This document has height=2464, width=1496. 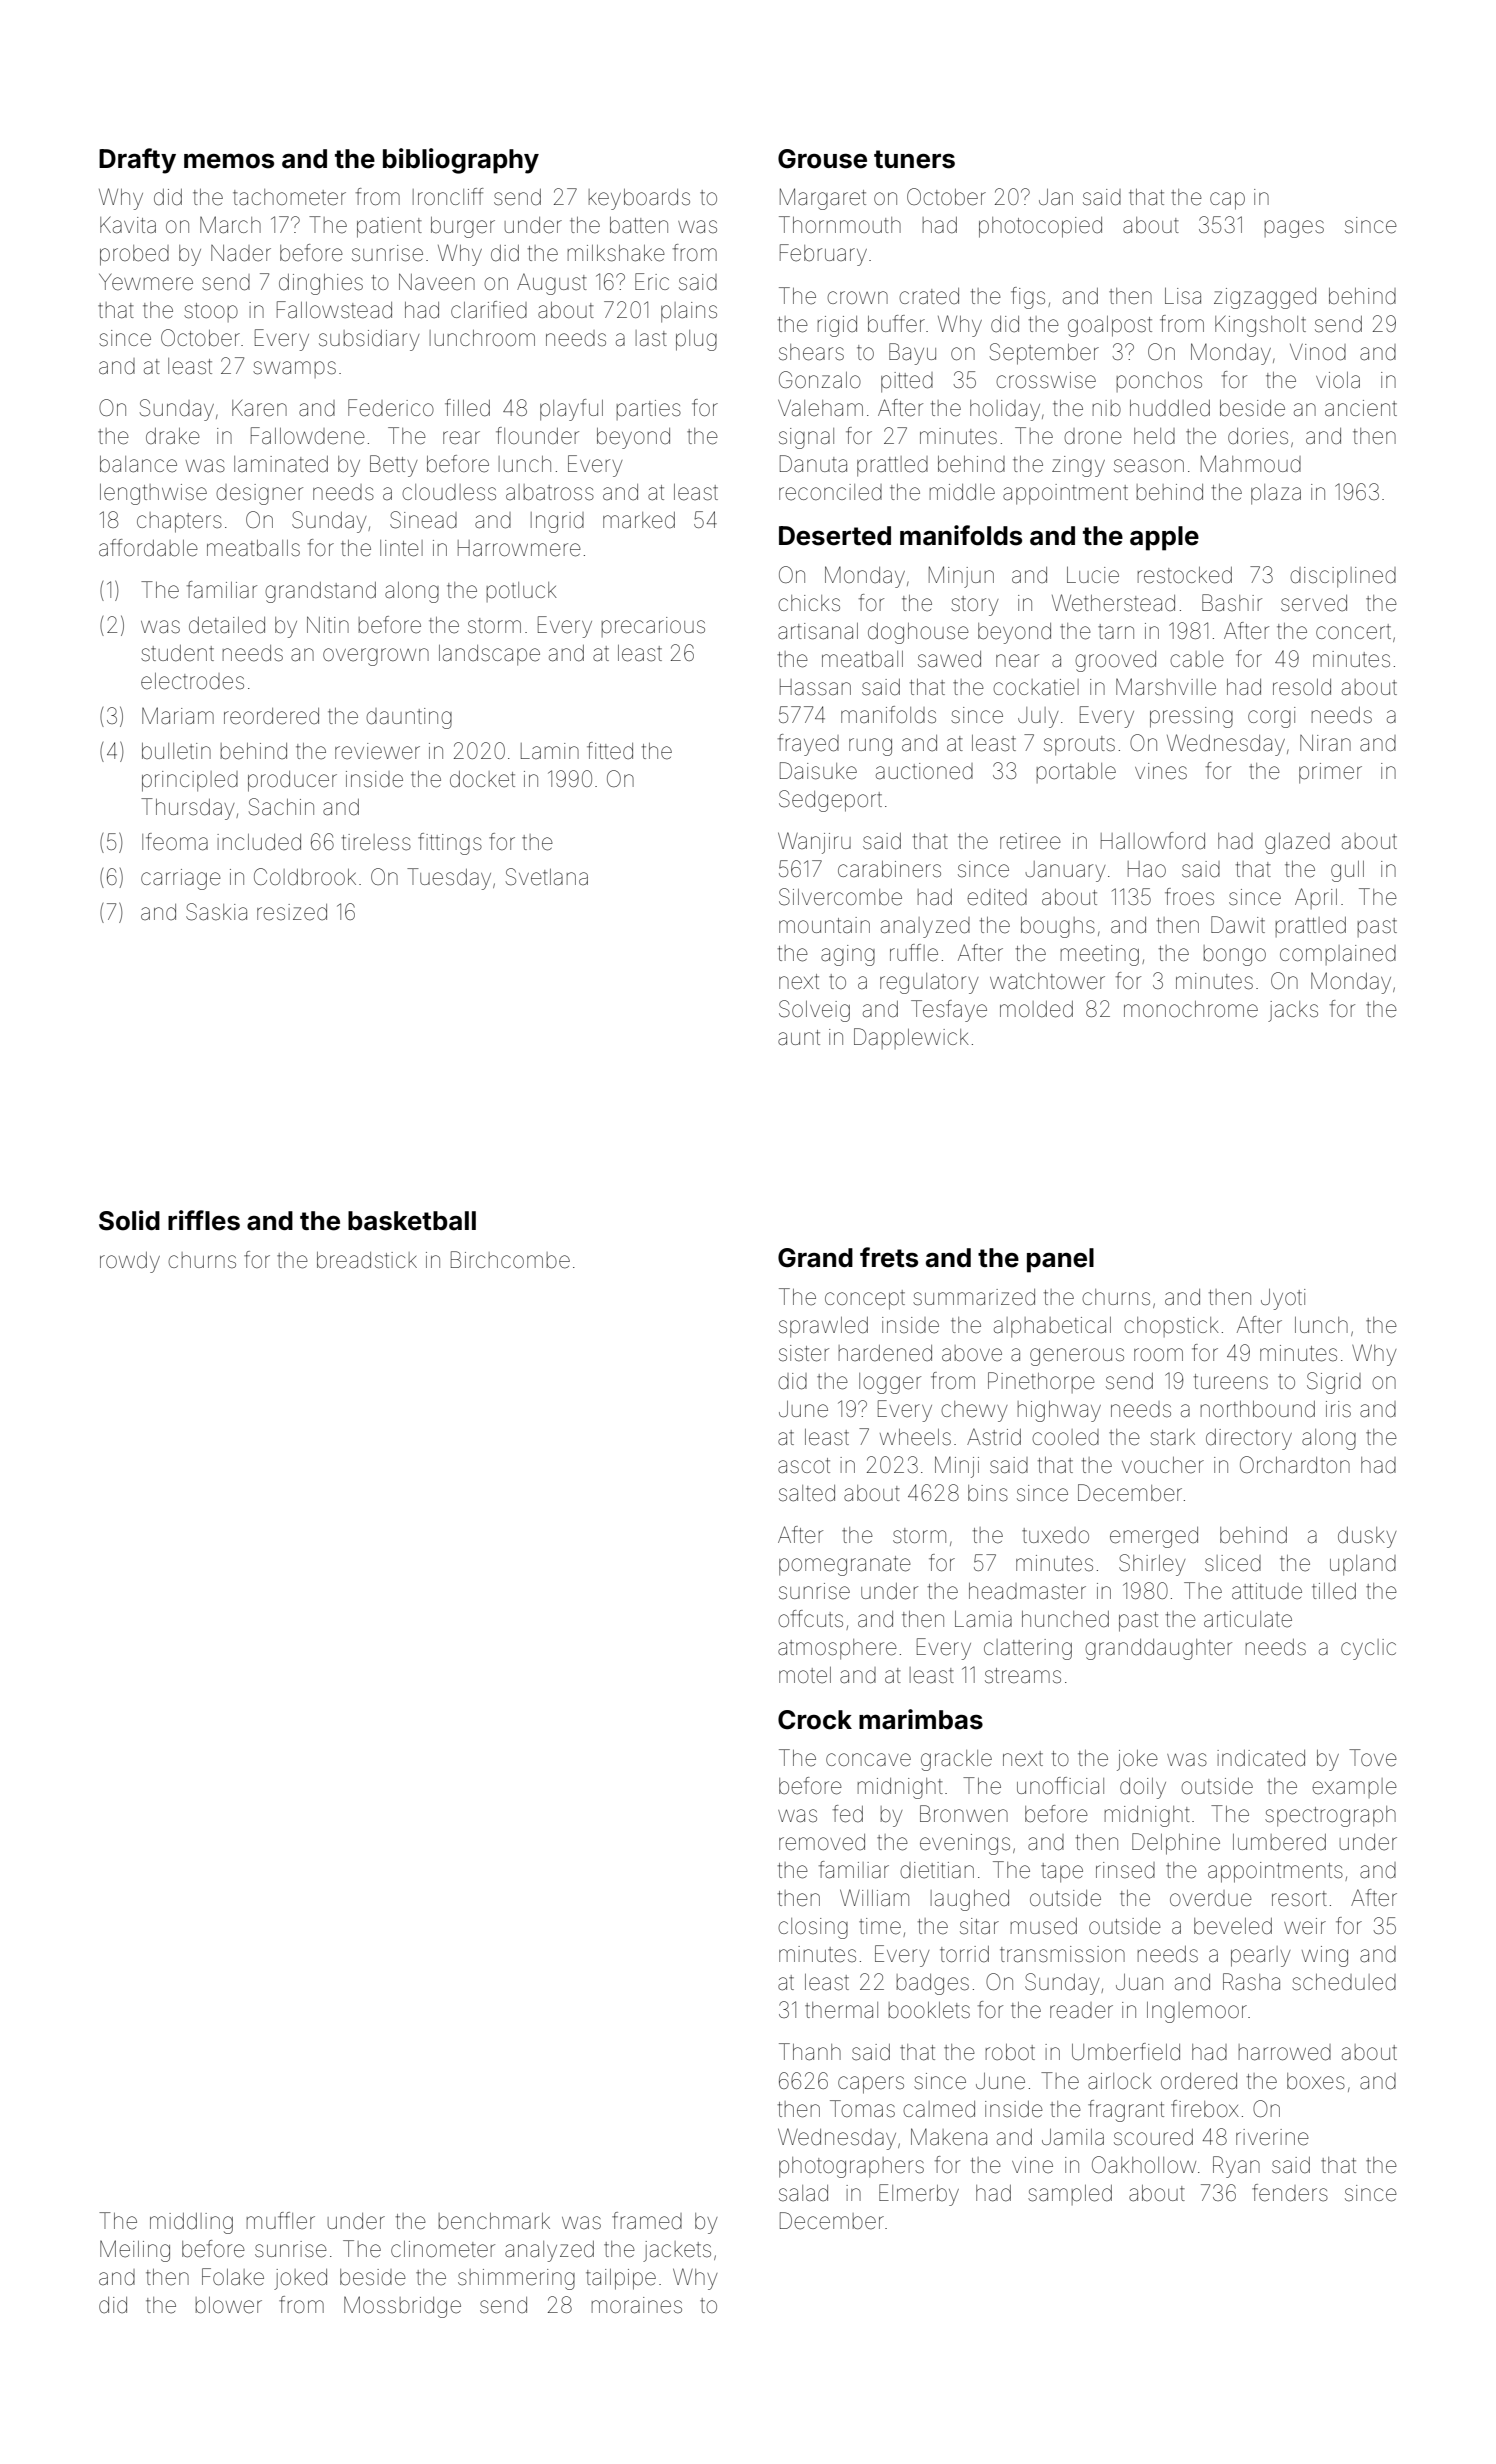 I want to click on Svetlana, so click(x=547, y=877).
